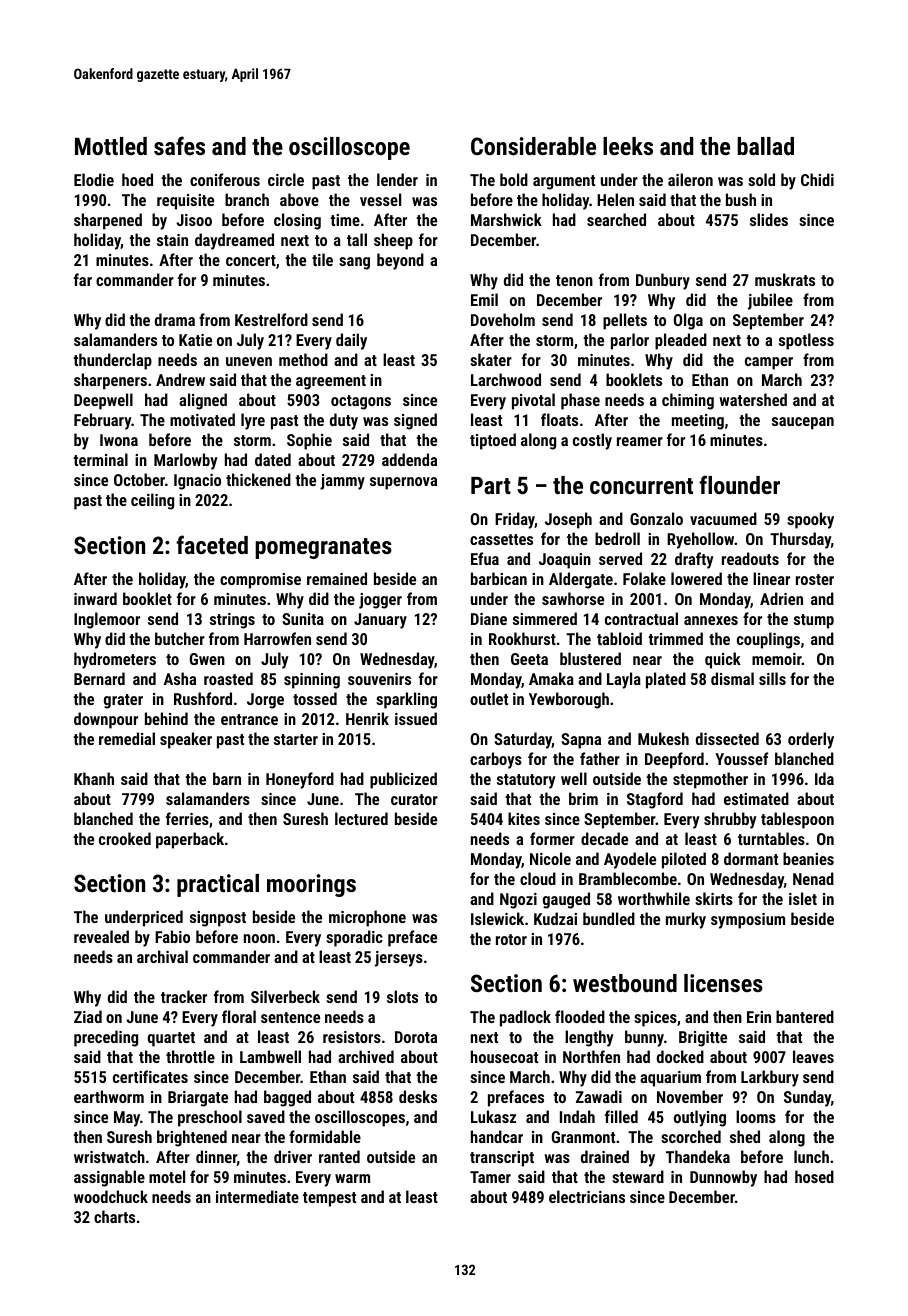 Image resolution: width=908 pixels, height=1316 pixels. I want to click on islet, so click(803, 898).
